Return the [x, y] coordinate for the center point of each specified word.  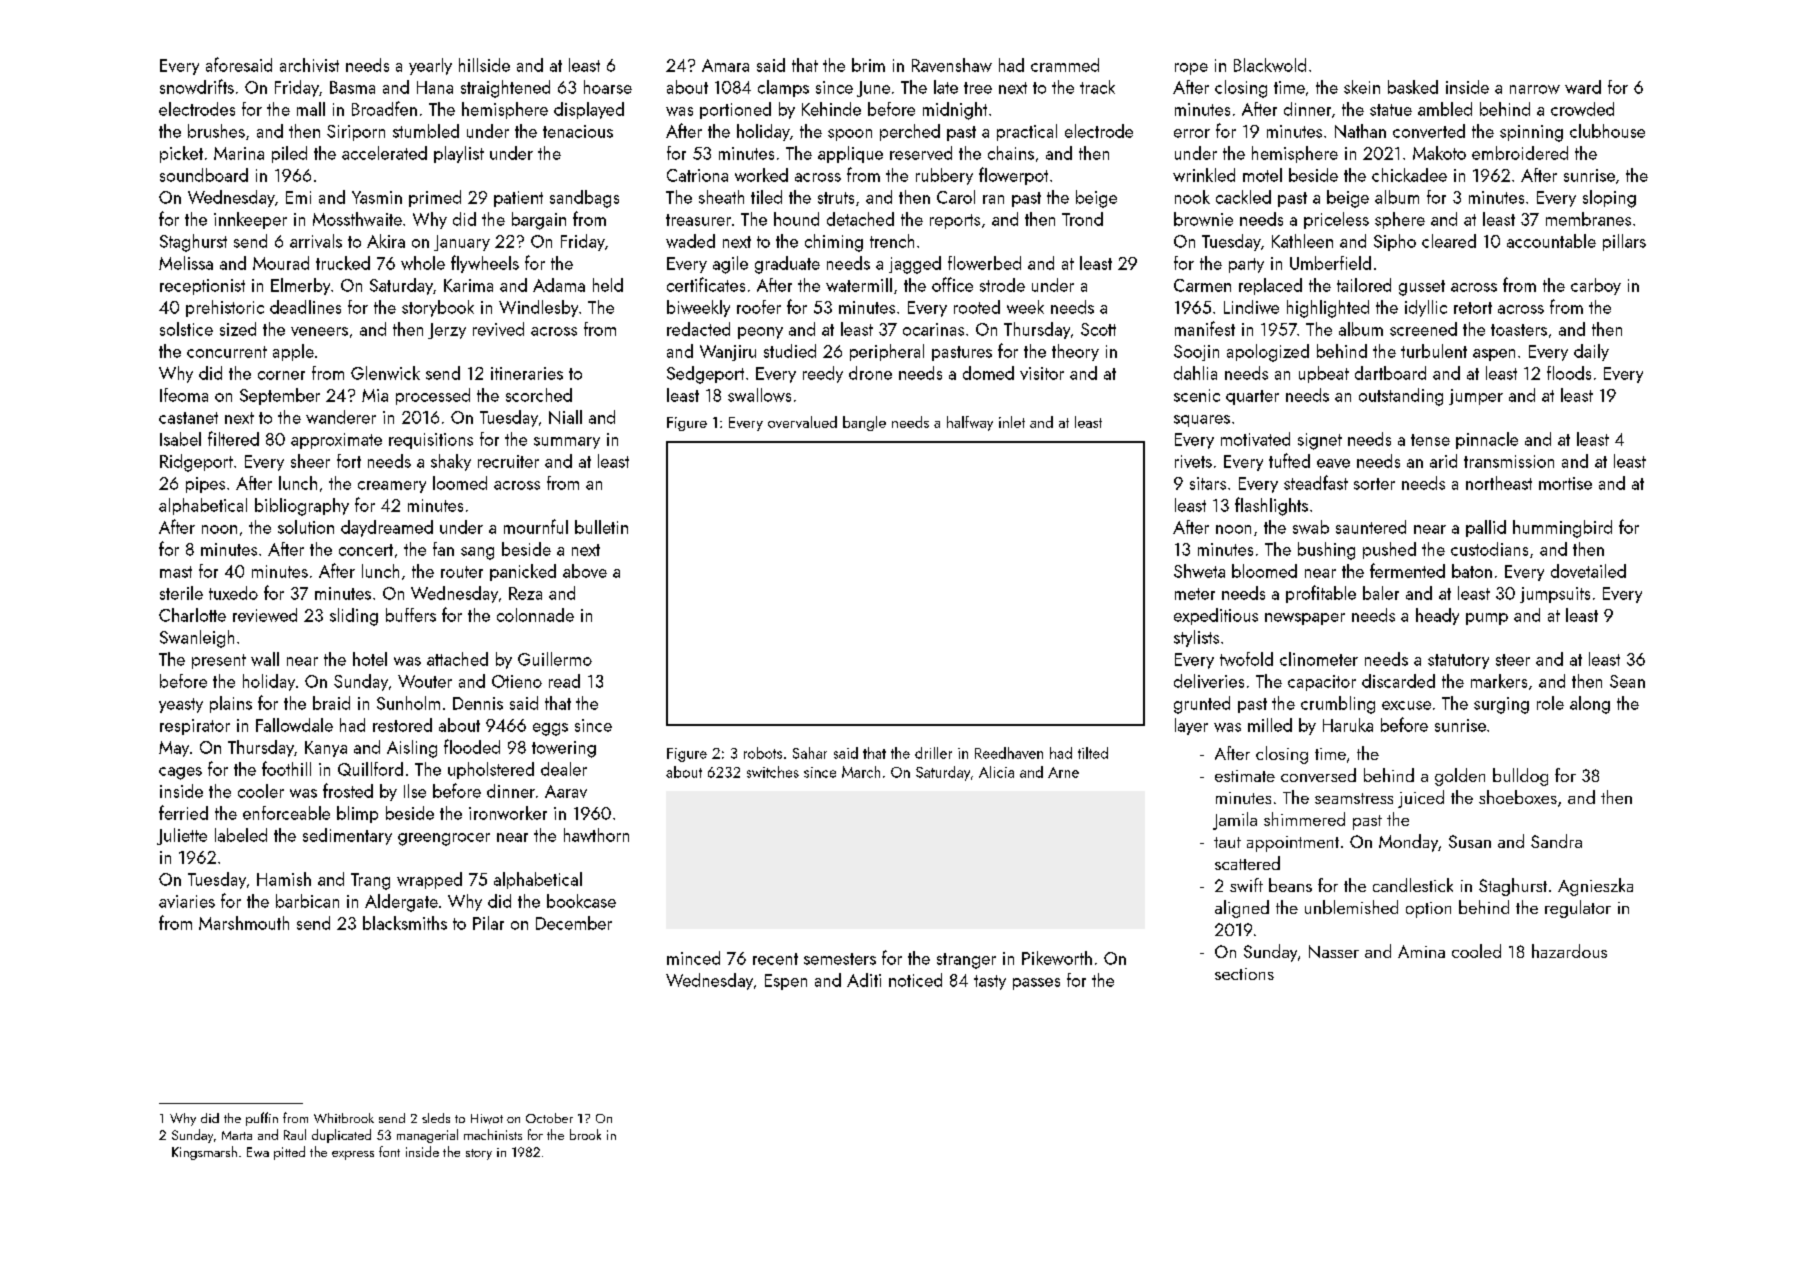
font [389, 1151]
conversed [1318, 775]
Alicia [996, 772]
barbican [307, 901]
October [549, 1118]
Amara [725, 65]
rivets [1193, 461]
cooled [1476, 951]
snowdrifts [197, 86]
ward [1583, 87]
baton [1472, 571]
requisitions [431, 441]
